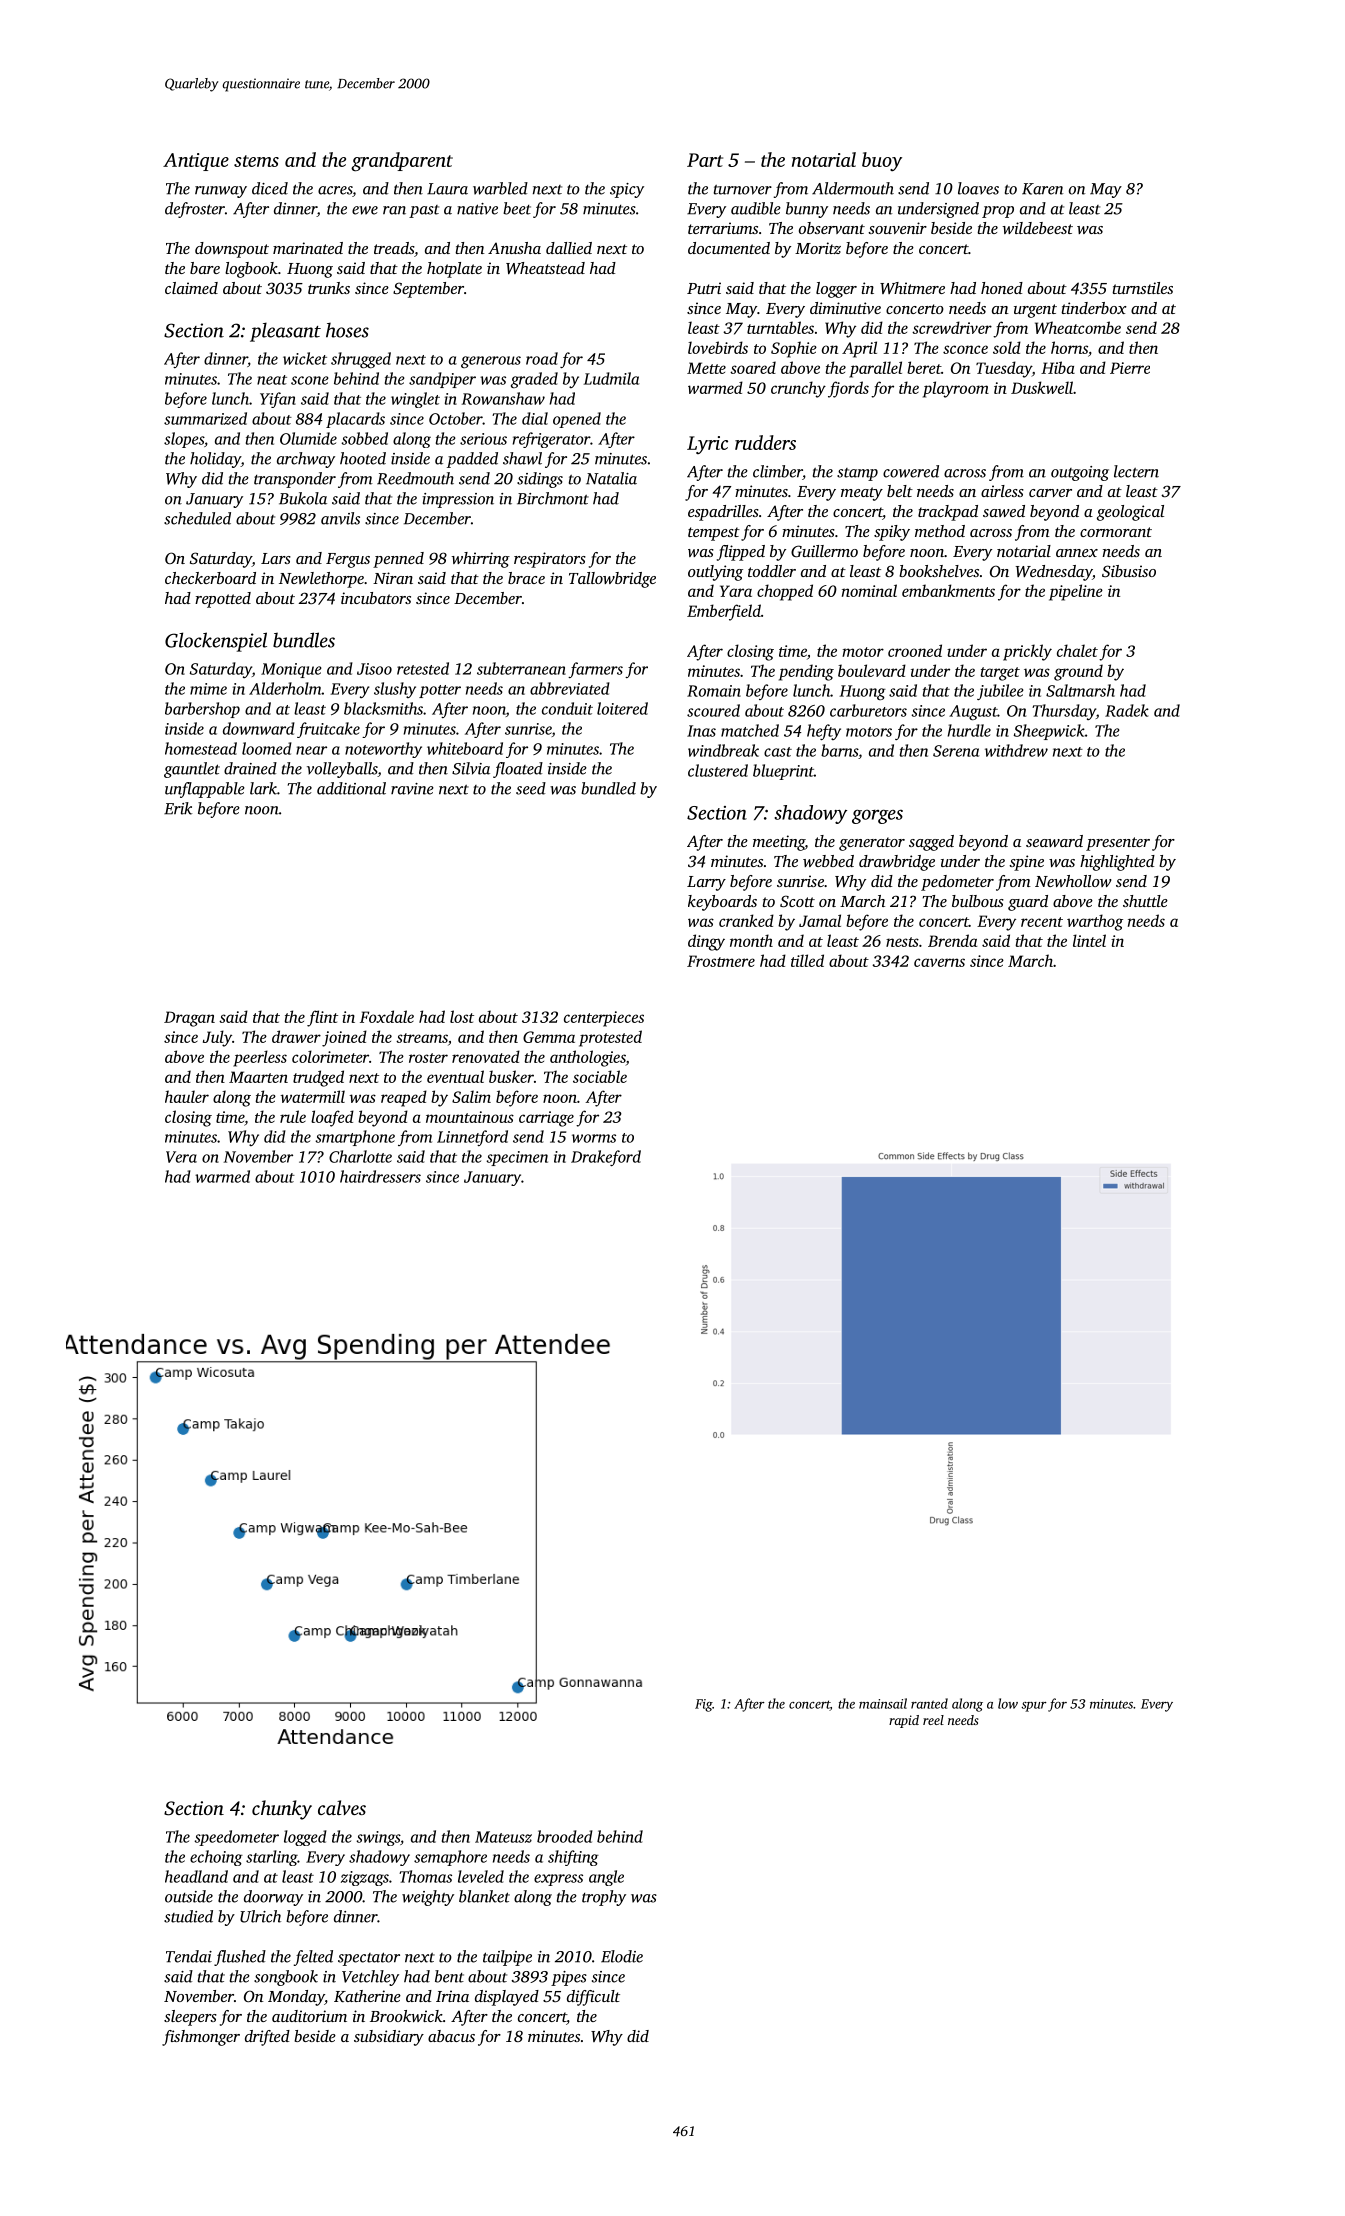 The height and width of the screenshot is (2216, 1345). What do you see at coordinates (807, 960) in the screenshot?
I see `tilled` at bounding box center [807, 960].
